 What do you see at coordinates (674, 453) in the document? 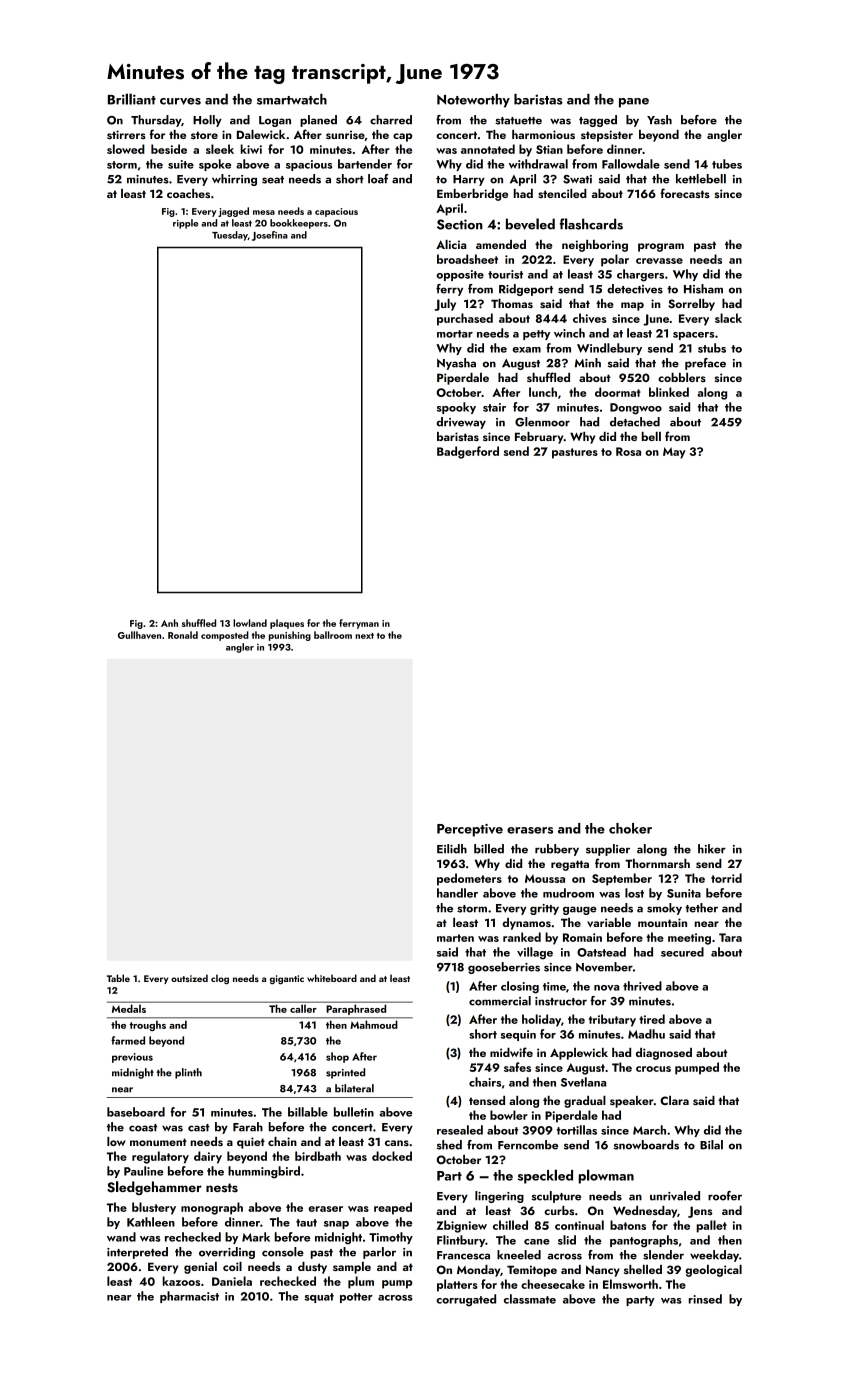
I see `May` at bounding box center [674, 453].
